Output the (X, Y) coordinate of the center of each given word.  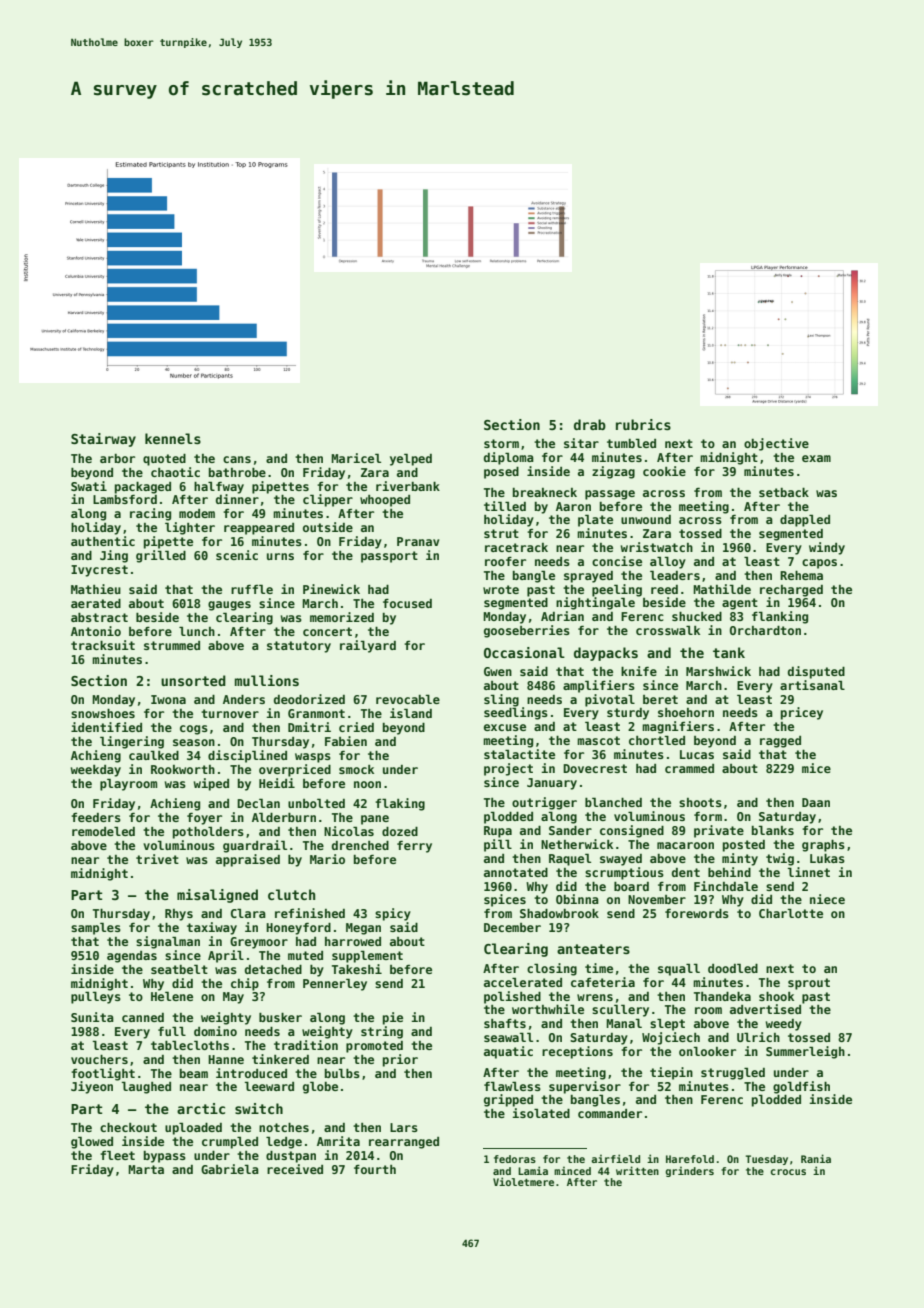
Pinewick (331, 589)
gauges (229, 606)
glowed (92, 1142)
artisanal (812, 685)
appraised (248, 860)
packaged (143, 488)
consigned (632, 831)
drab (590, 424)
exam (816, 458)
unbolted (316, 803)
